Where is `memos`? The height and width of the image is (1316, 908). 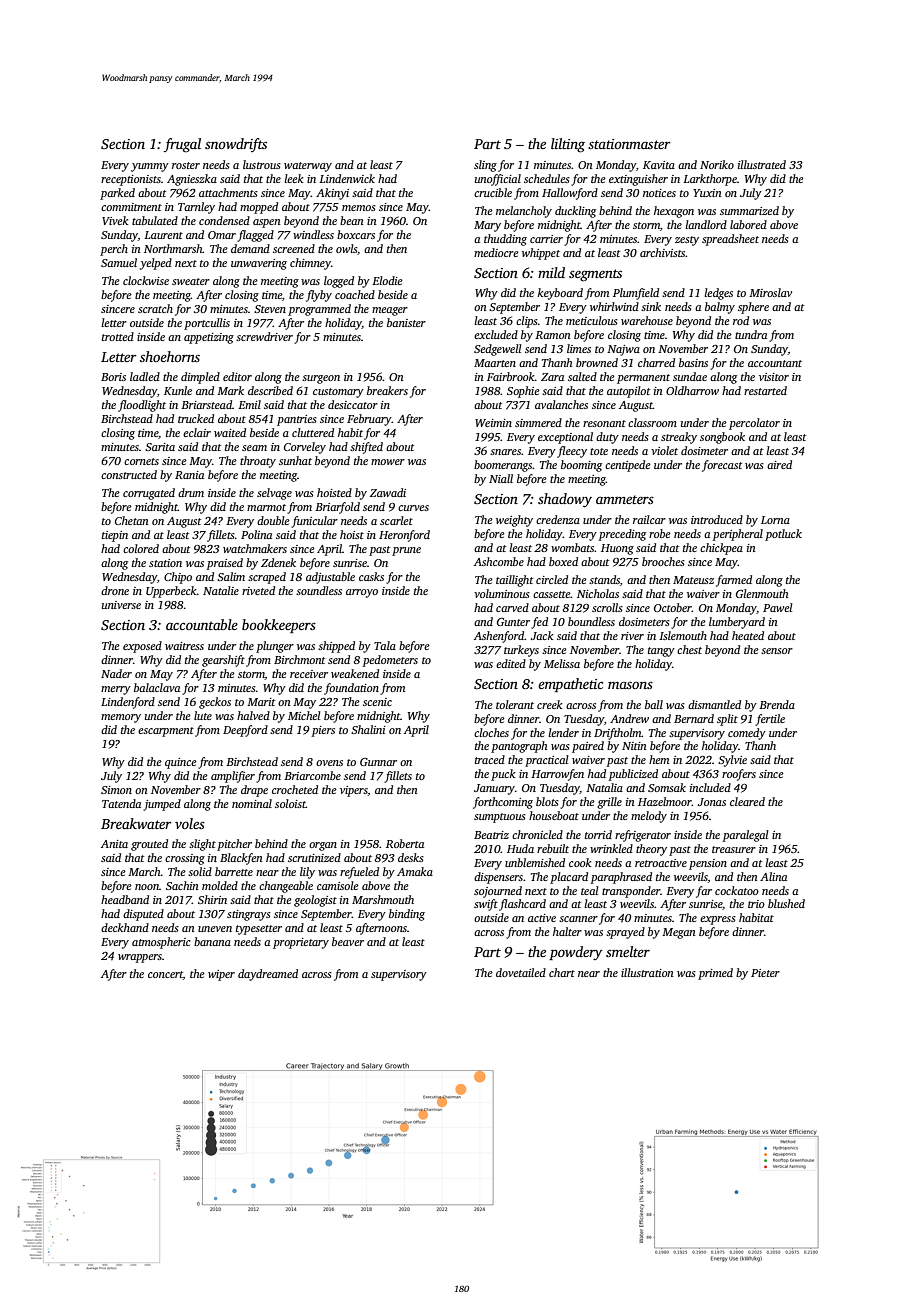 memos is located at coordinates (359, 208).
